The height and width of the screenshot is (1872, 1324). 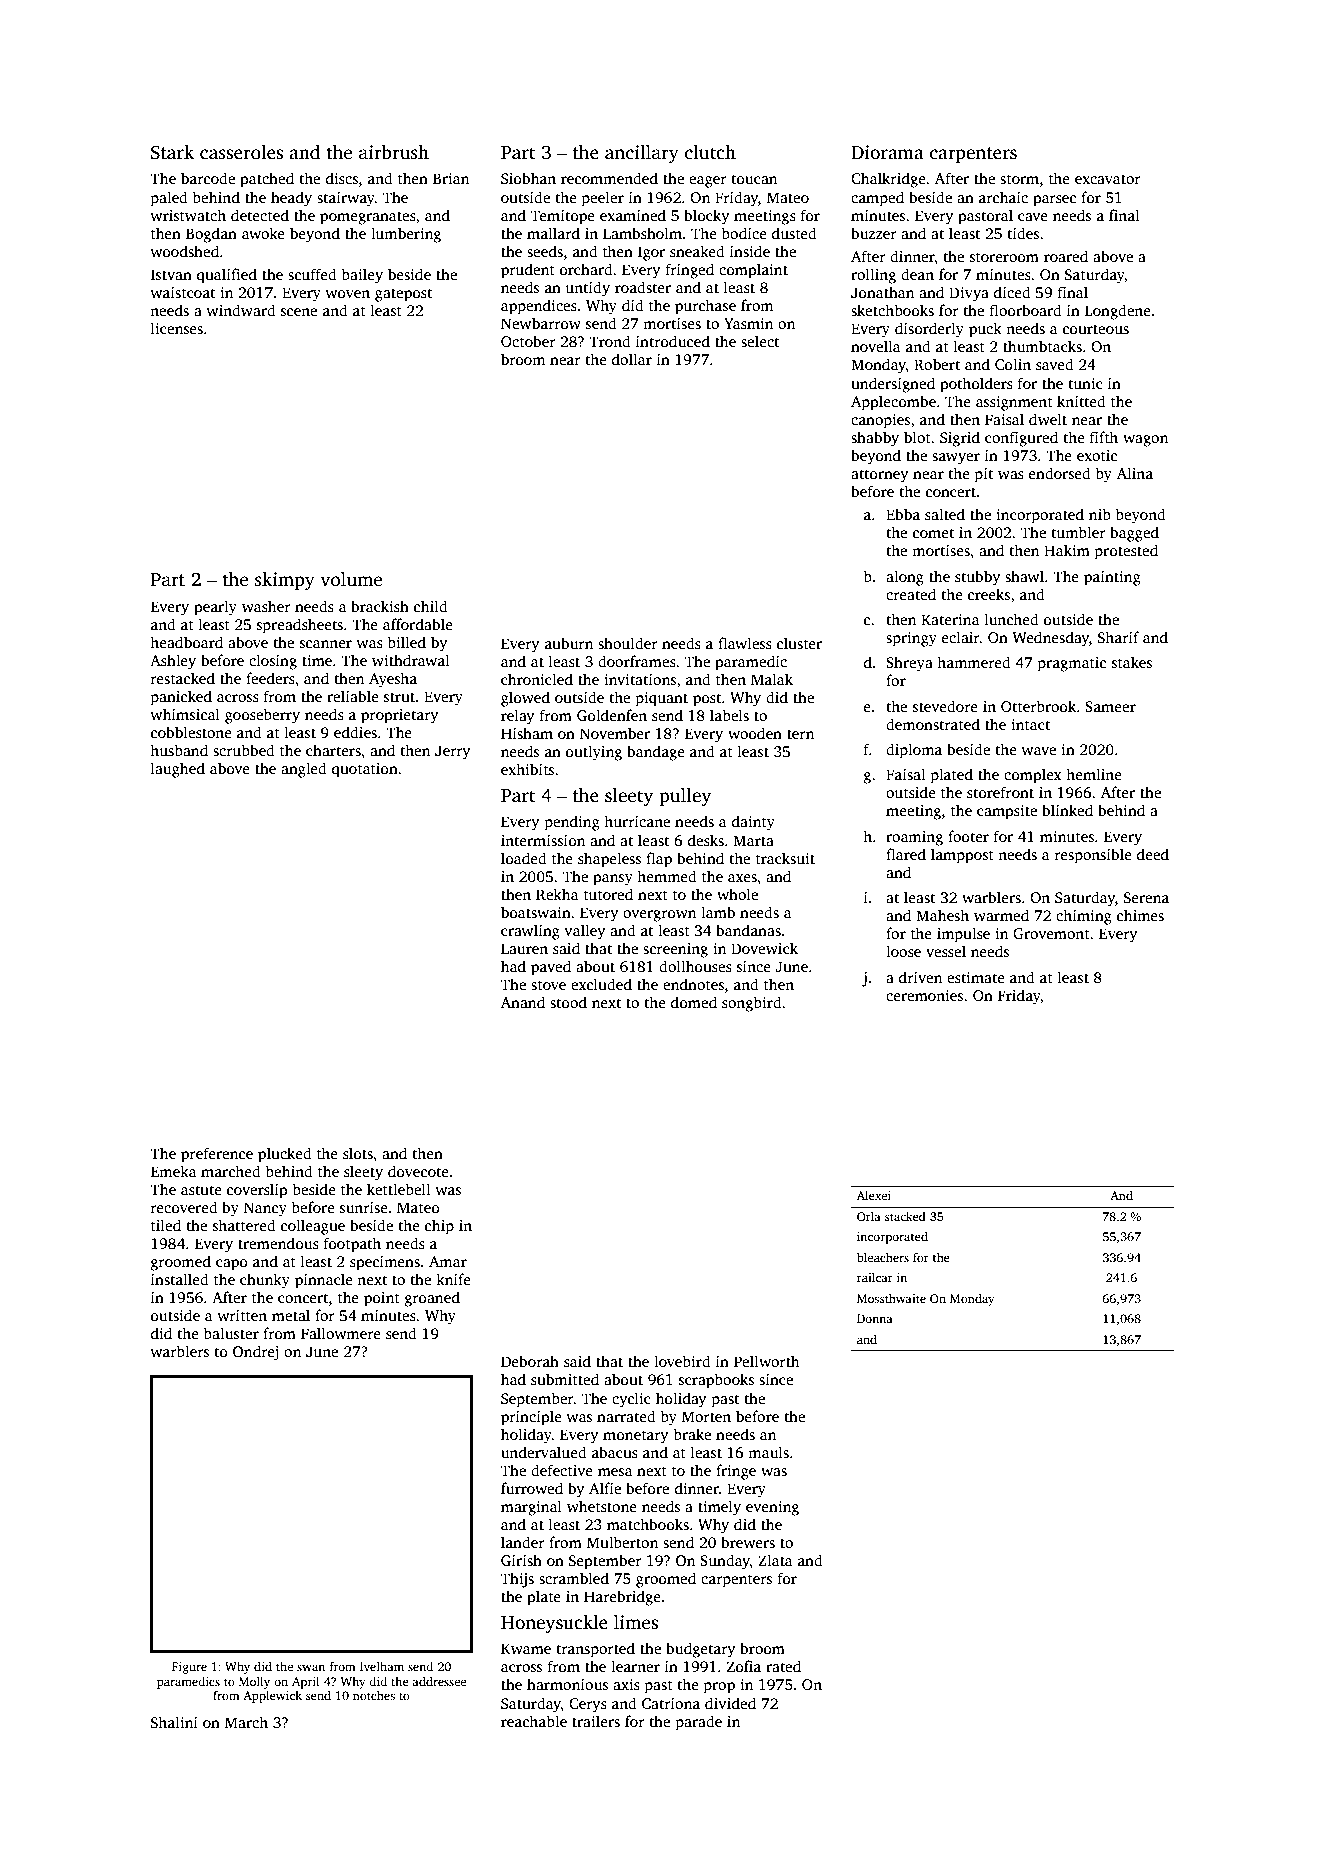 I want to click on auburn, so click(x=569, y=643).
